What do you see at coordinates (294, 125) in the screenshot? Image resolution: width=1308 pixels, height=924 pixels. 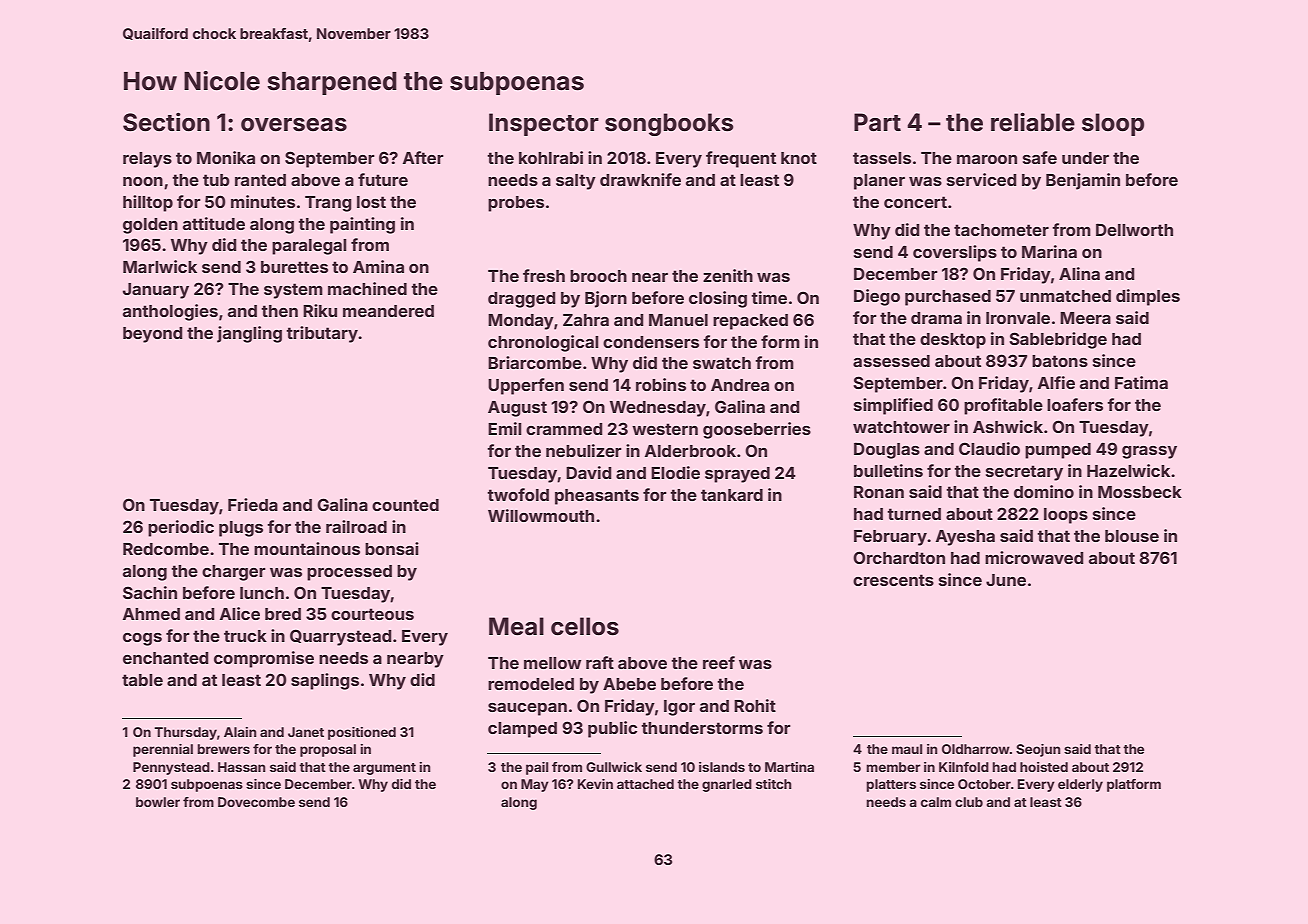 I see `overseas` at bounding box center [294, 125].
